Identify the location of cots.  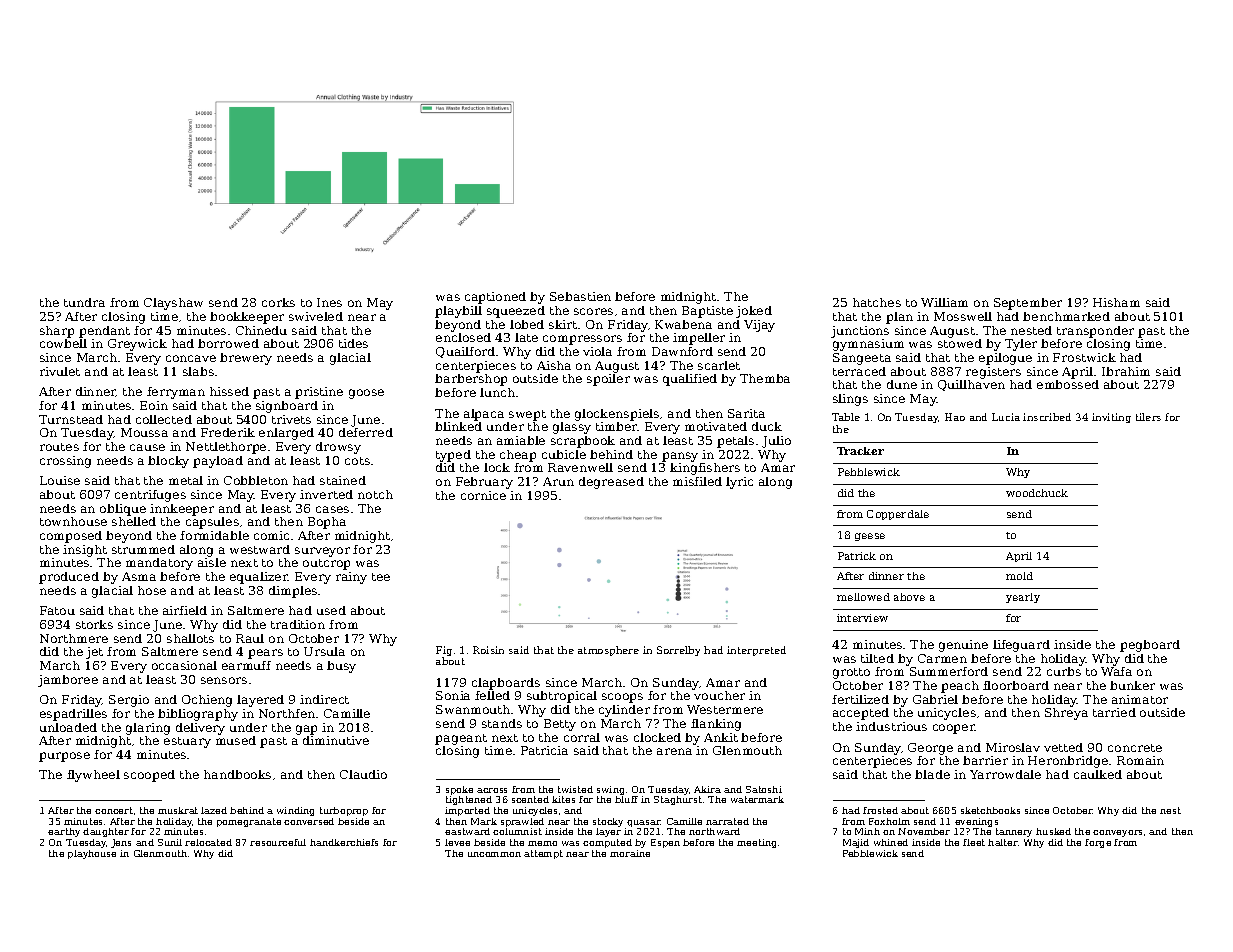
(357, 461).
